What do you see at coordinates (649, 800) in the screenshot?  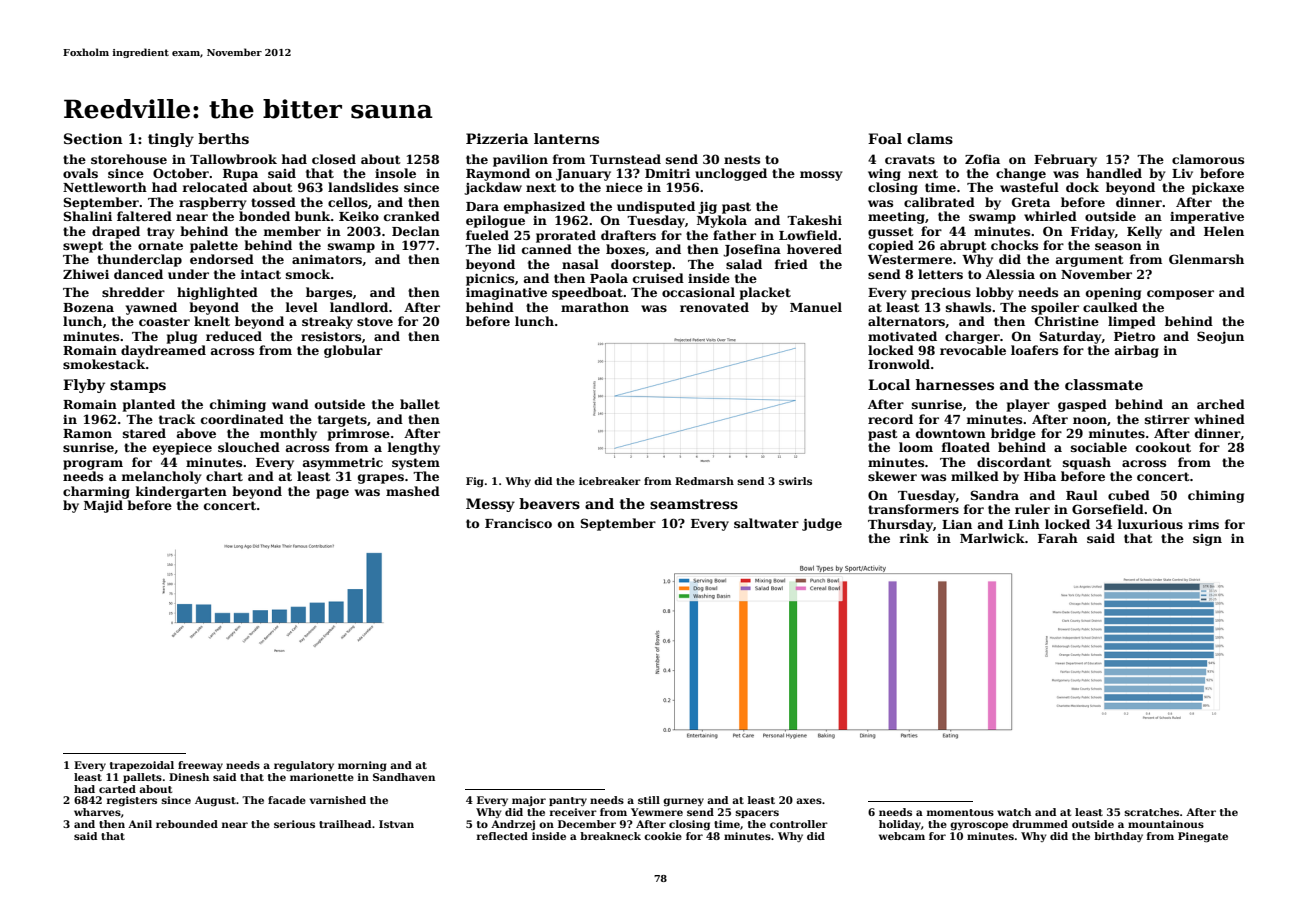 I see `still` at bounding box center [649, 800].
